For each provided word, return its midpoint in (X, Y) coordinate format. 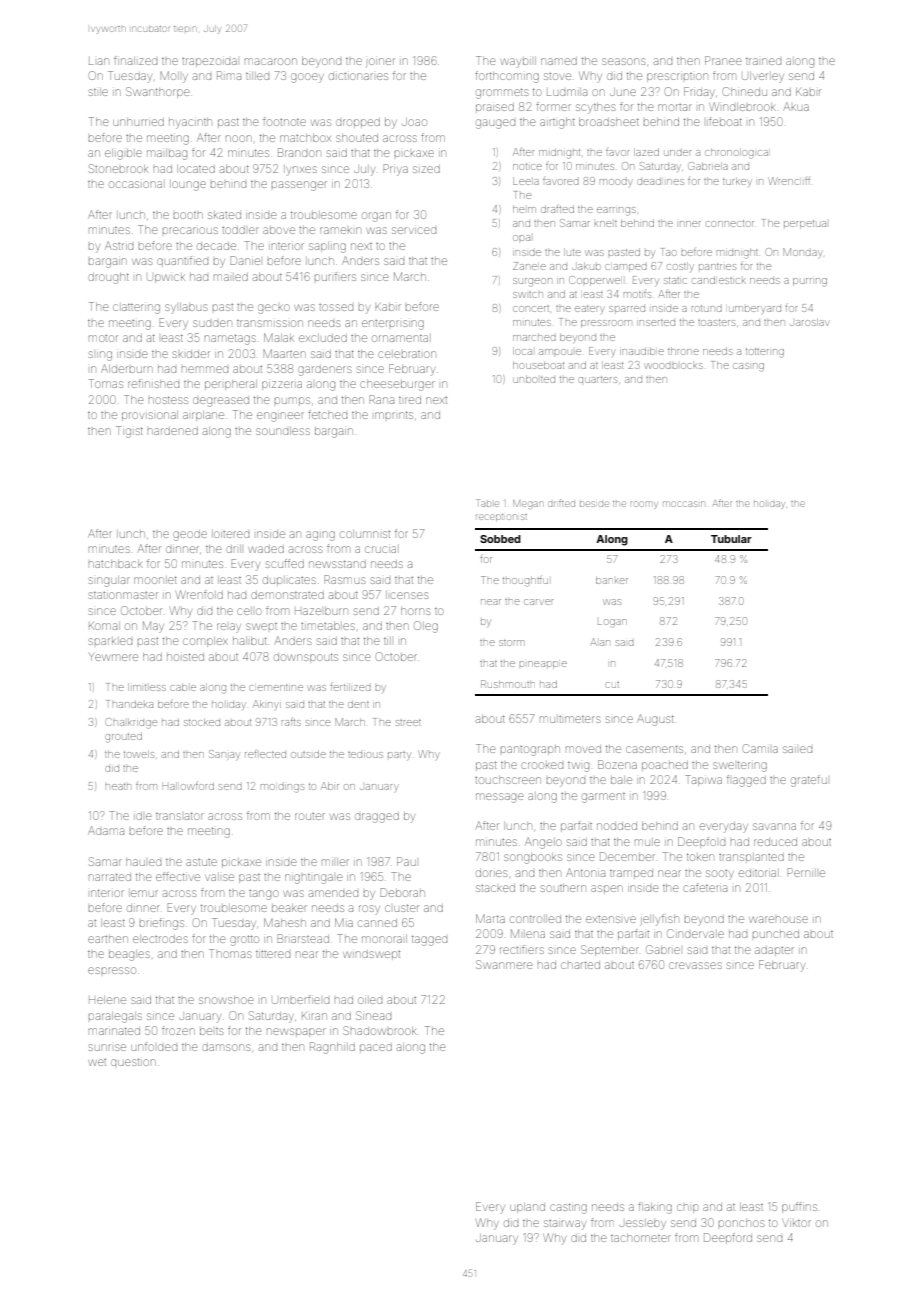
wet (97, 1062)
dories (491, 873)
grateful (809, 781)
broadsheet (609, 122)
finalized (135, 60)
